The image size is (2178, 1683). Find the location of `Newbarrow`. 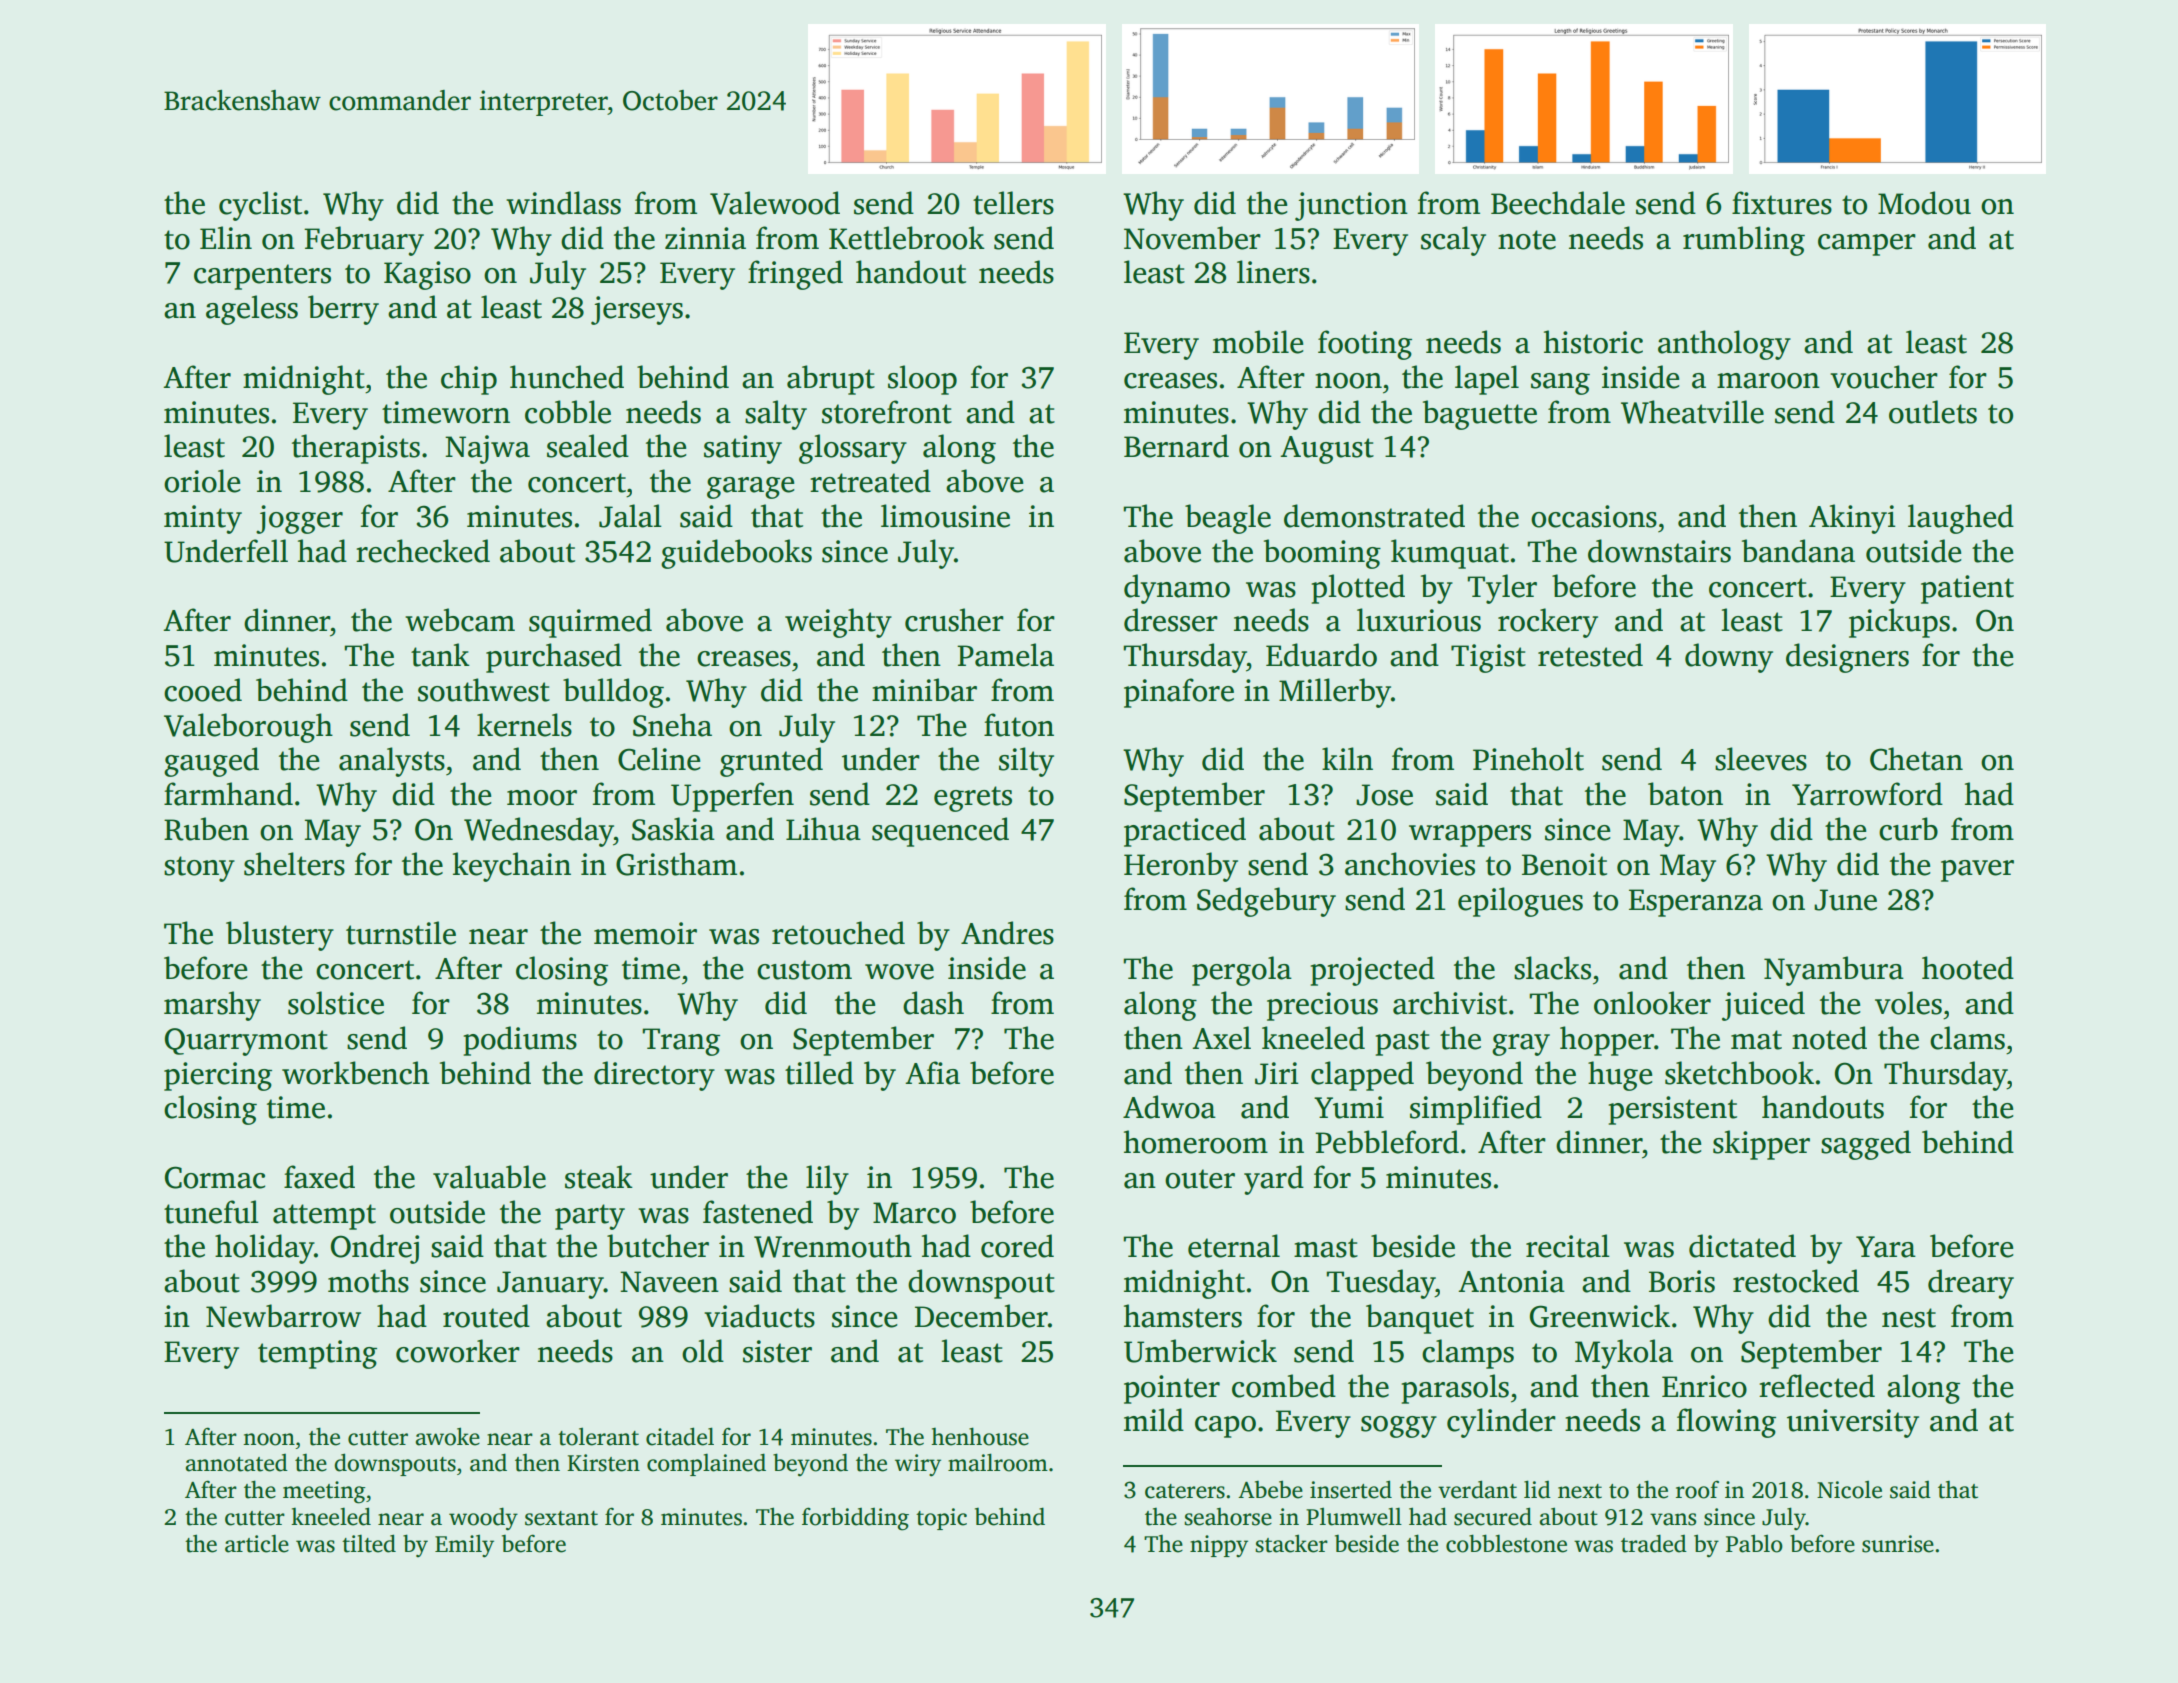

Newbarrow is located at coordinates (283, 1316).
